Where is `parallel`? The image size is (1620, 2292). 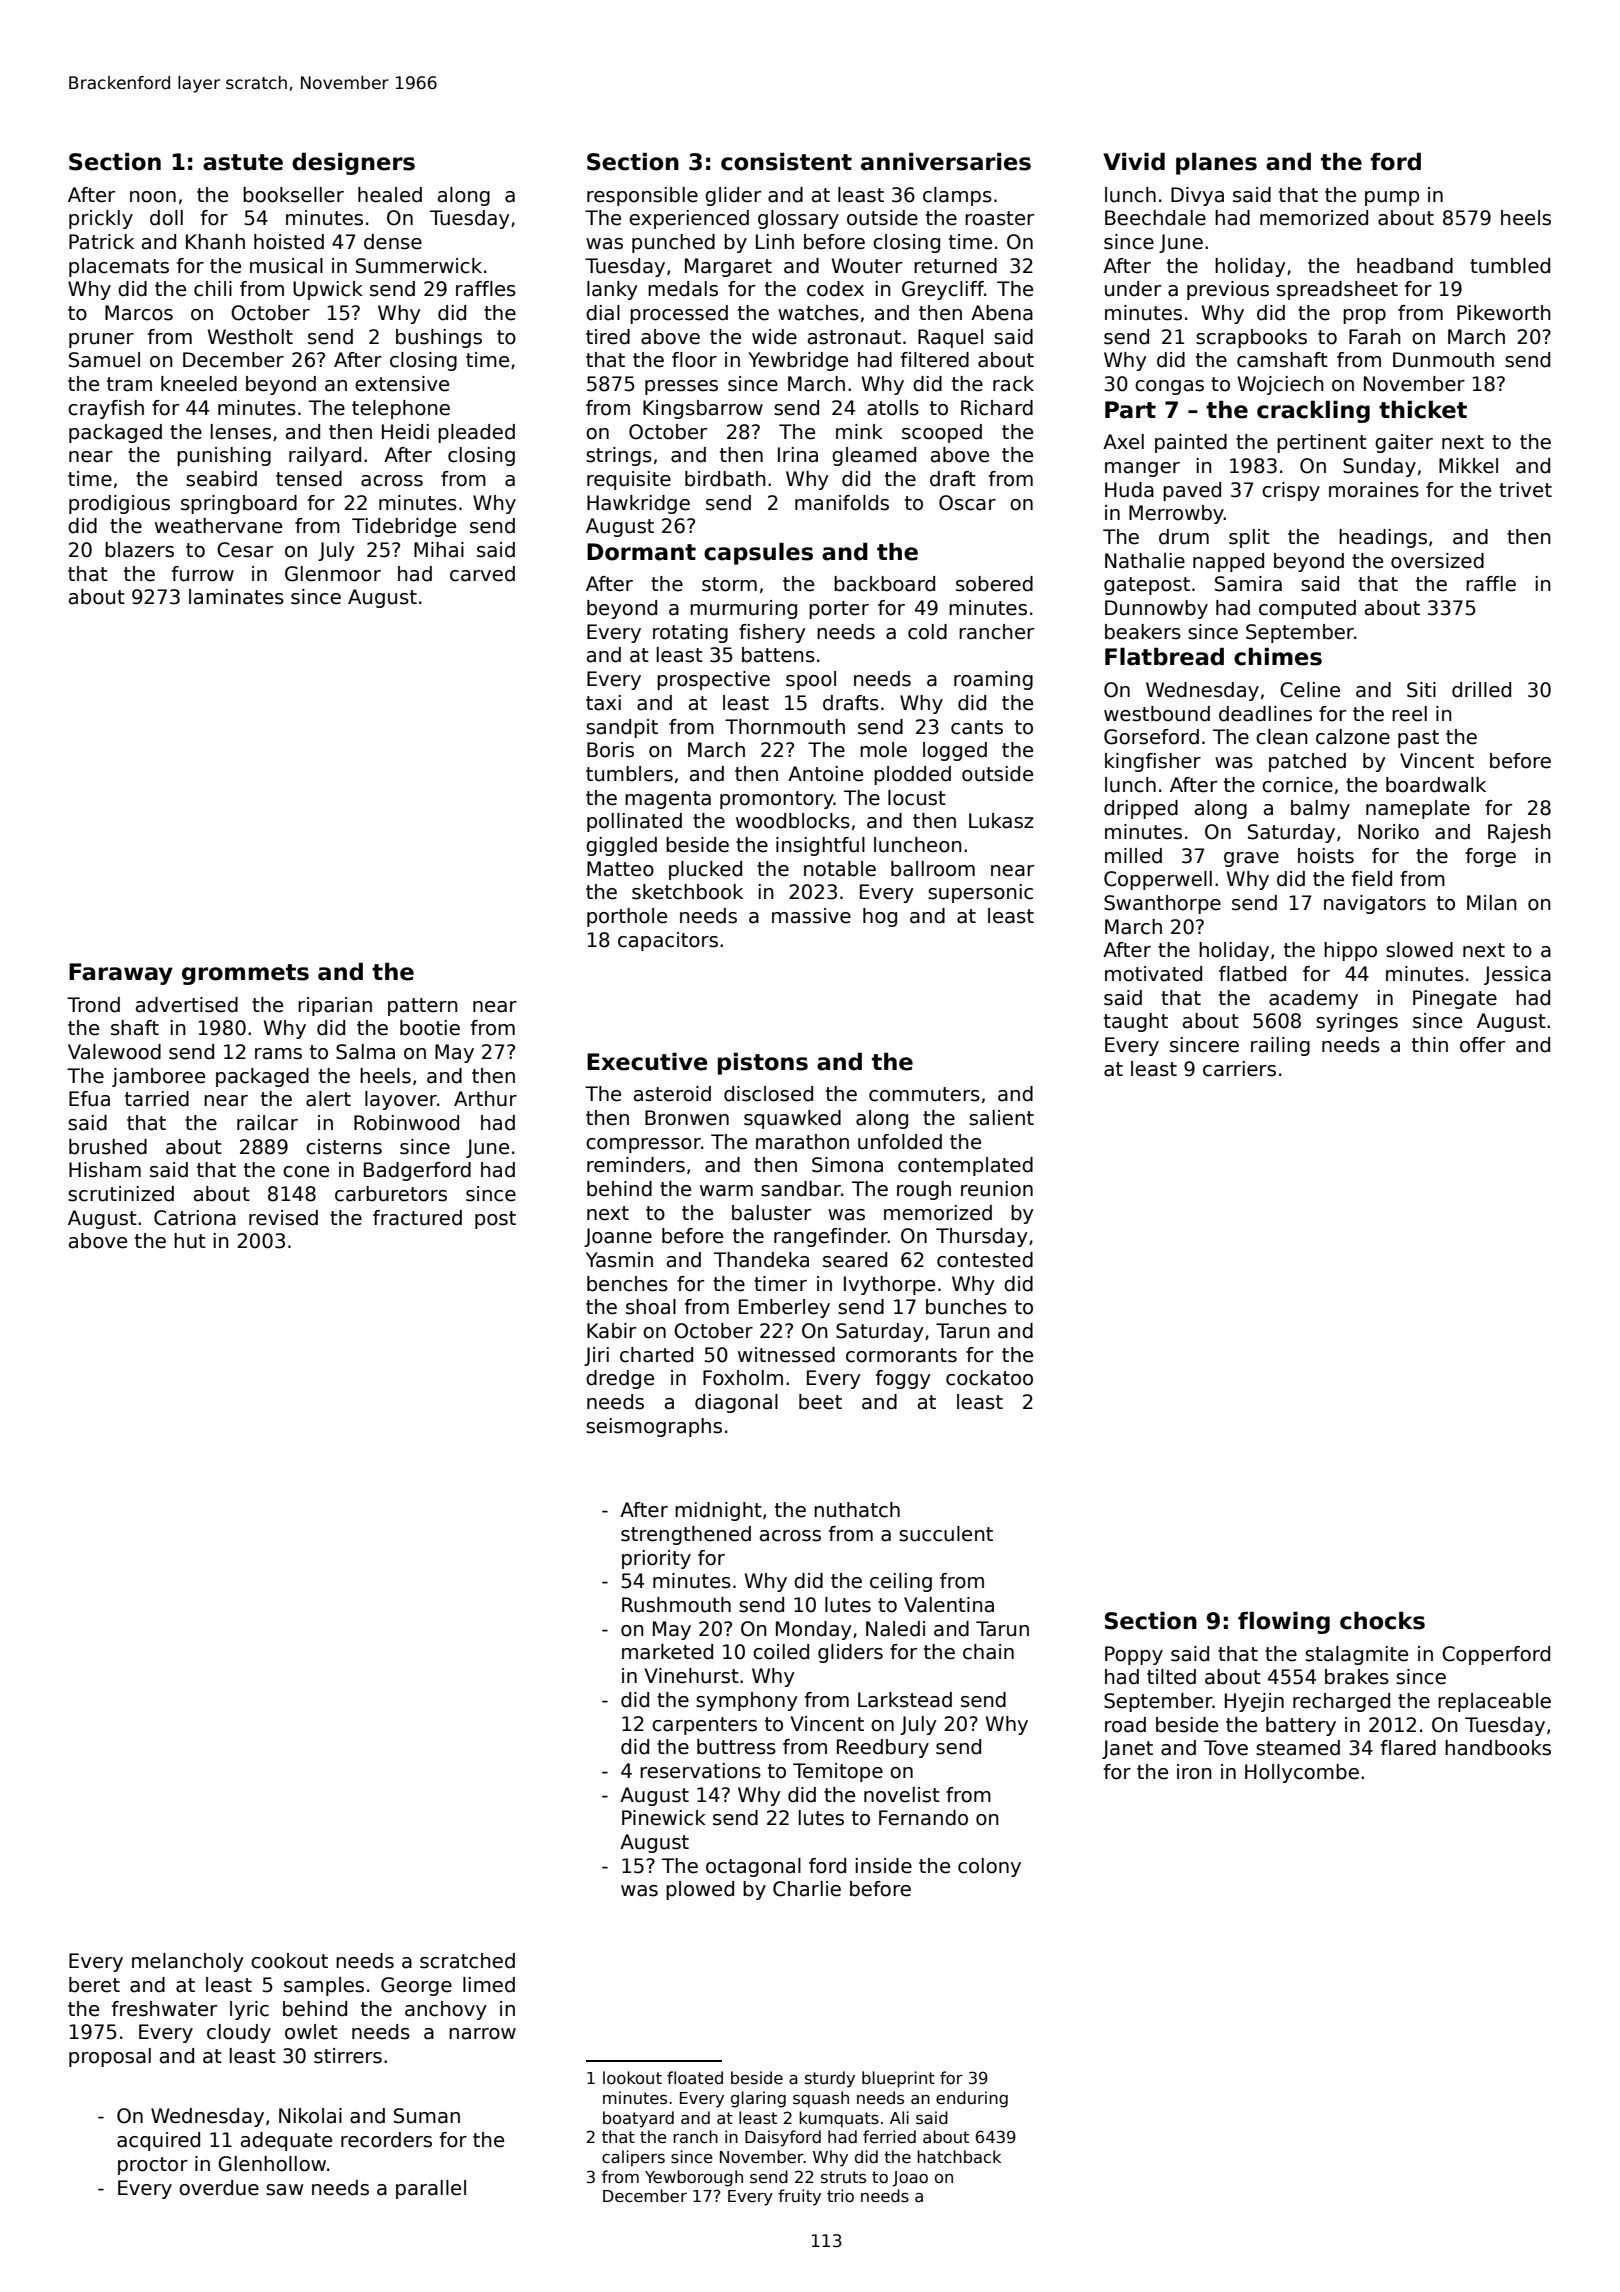 parallel is located at coordinates (431, 2189).
